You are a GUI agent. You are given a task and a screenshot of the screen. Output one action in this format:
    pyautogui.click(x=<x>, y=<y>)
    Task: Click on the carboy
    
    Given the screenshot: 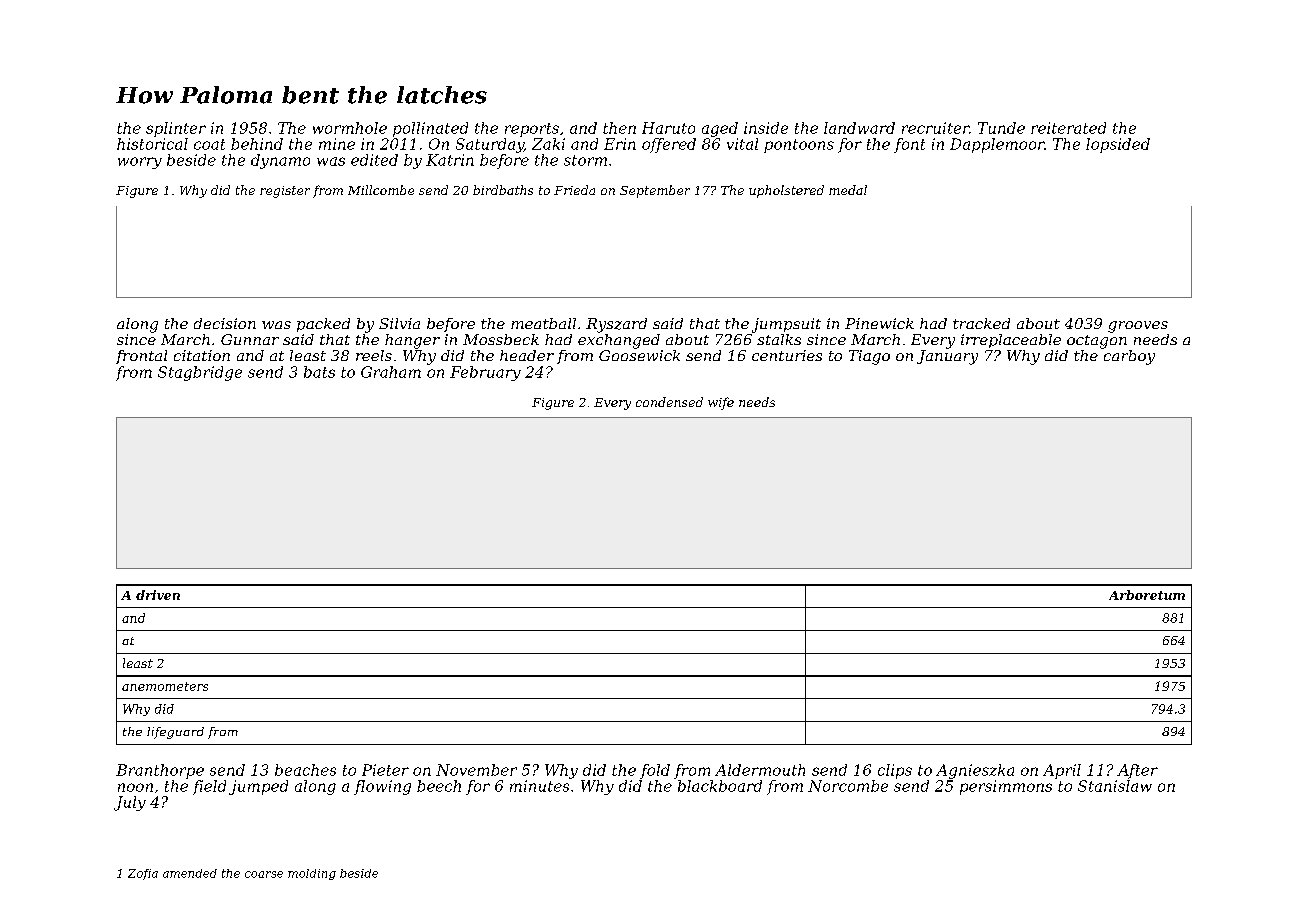 What is the action you would take?
    pyautogui.click(x=1129, y=357)
